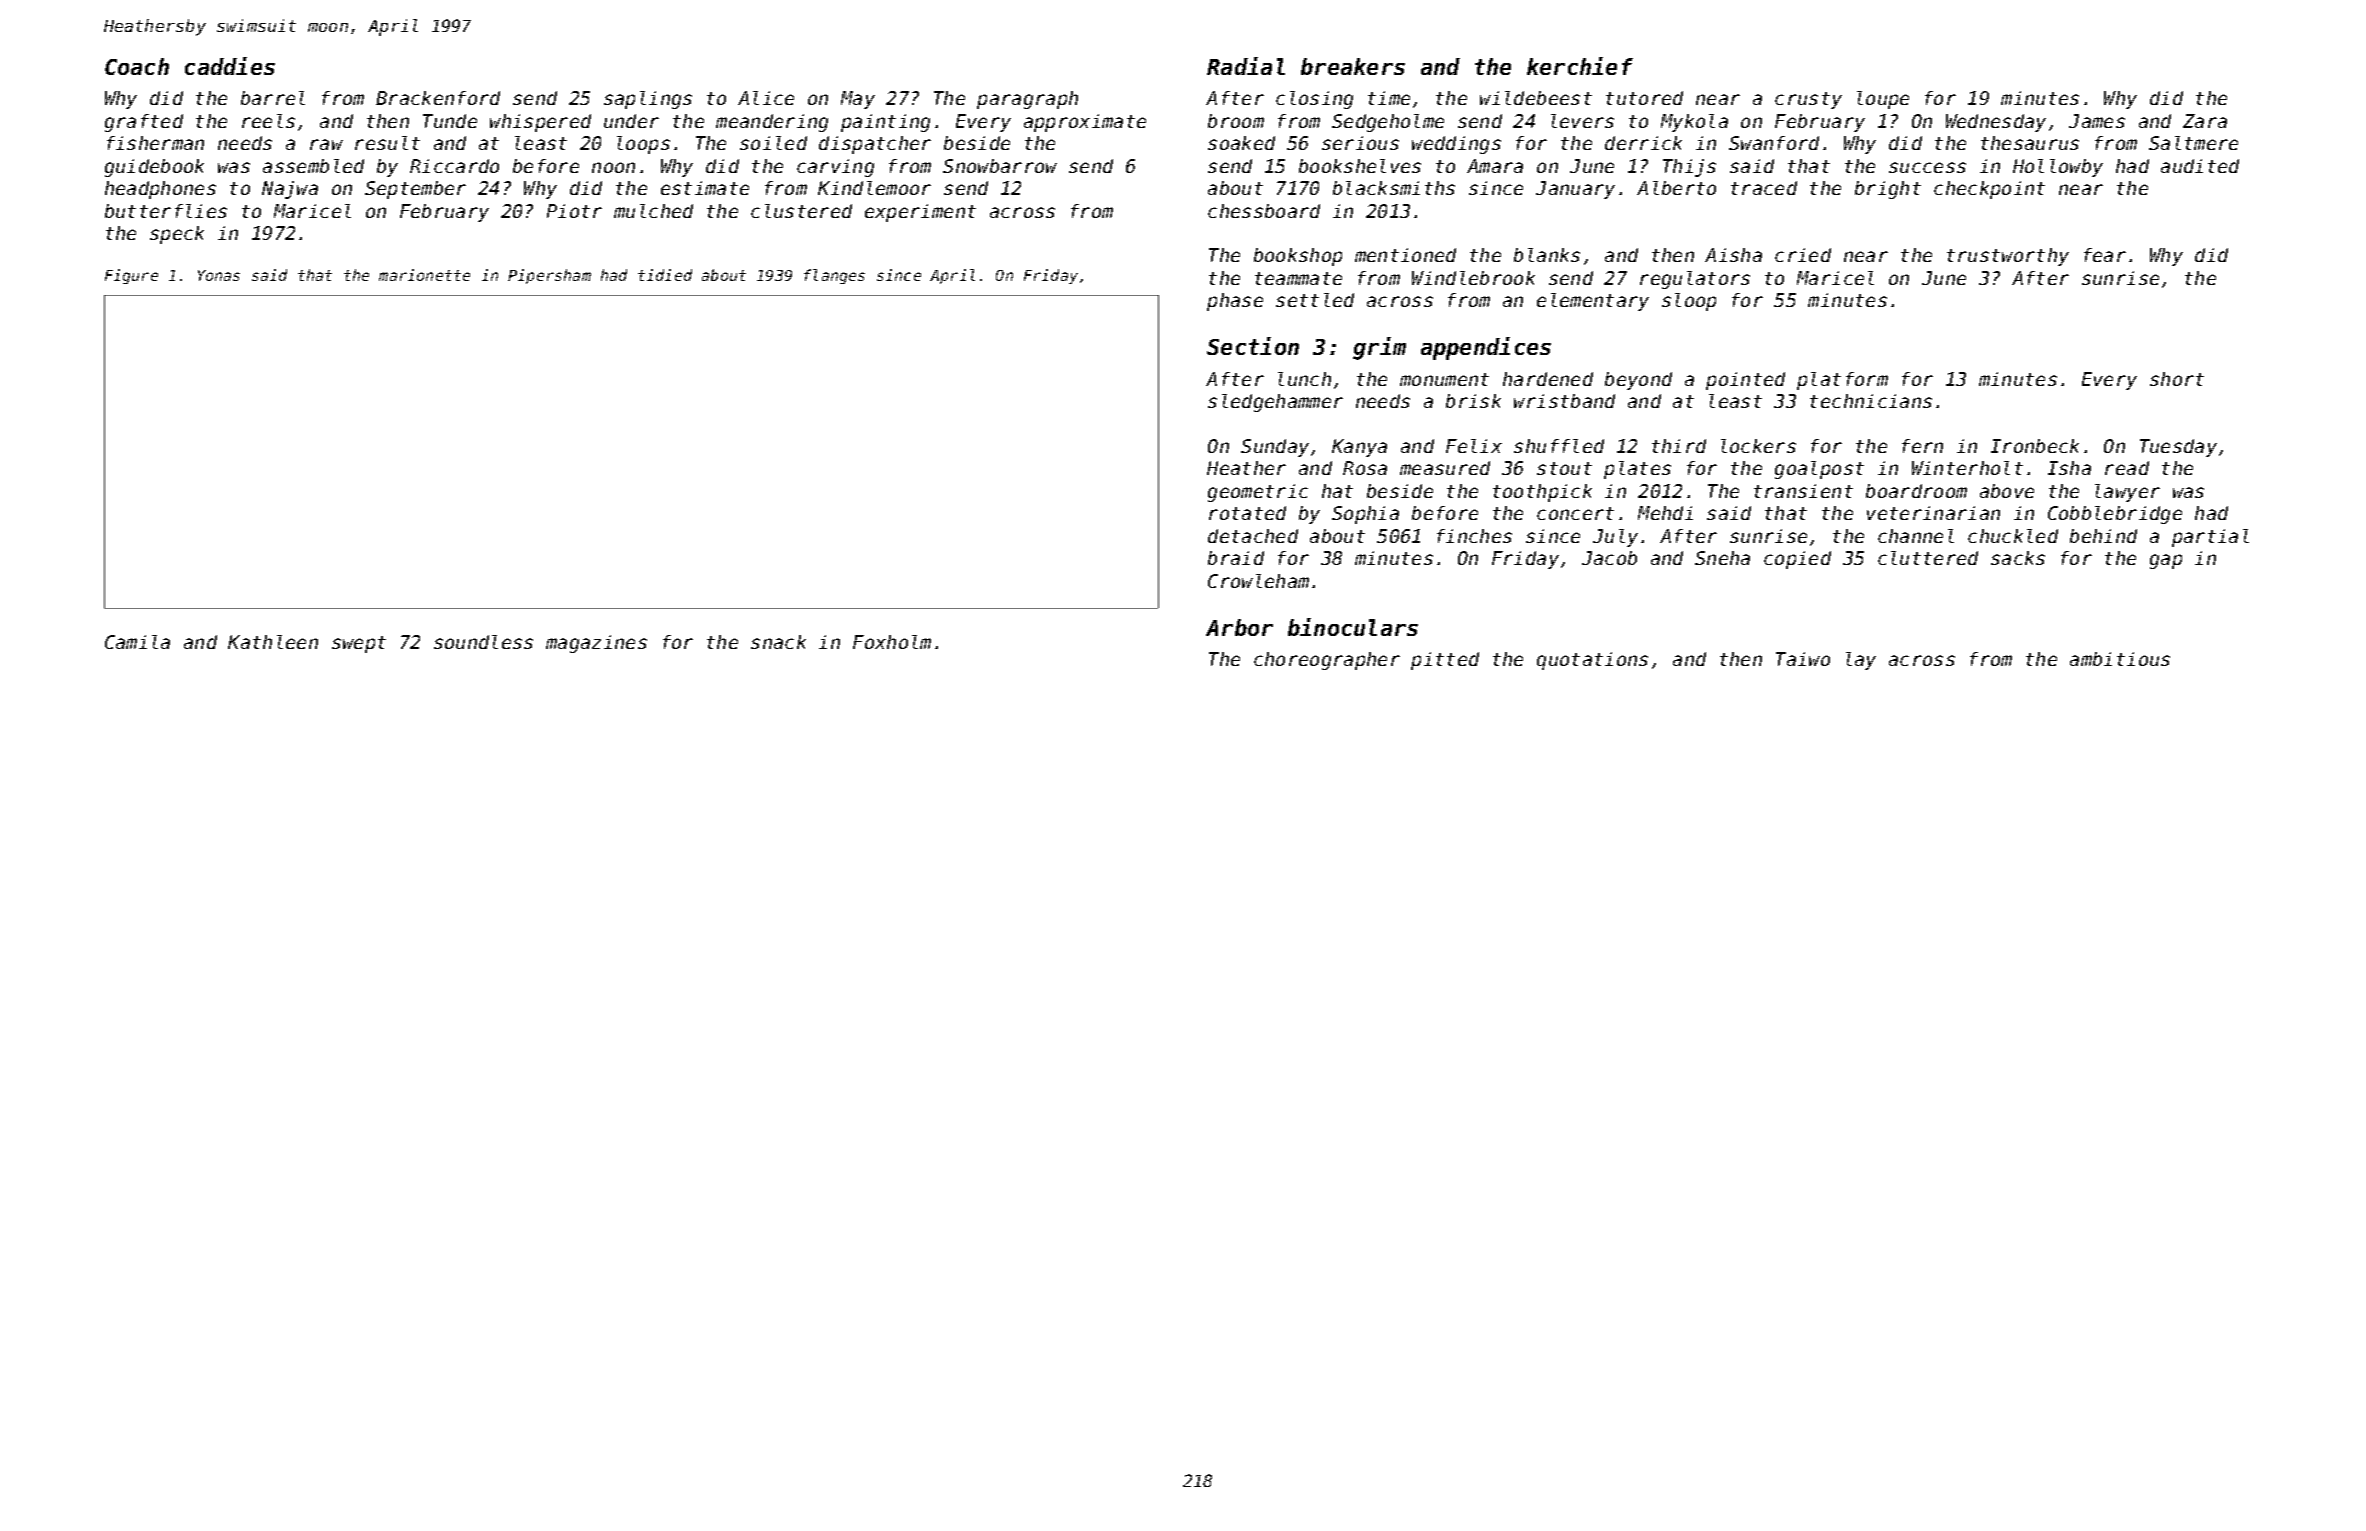  What do you see at coordinates (454, 166) in the screenshot?
I see `Riccardo` at bounding box center [454, 166].
